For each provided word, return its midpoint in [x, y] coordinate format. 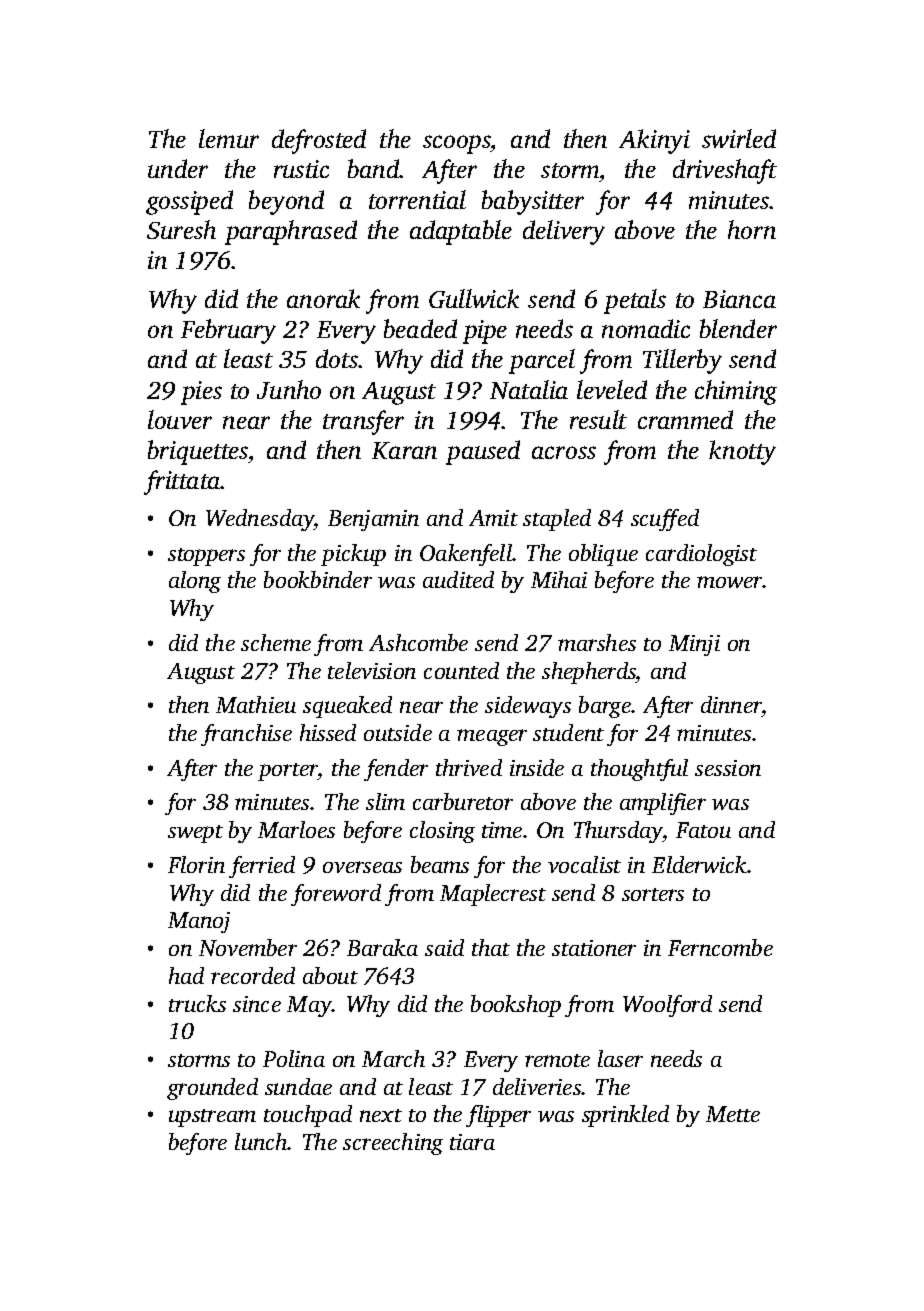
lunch [261, 1141]
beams [440, 864]
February [228, 331]
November [248, 947]
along [195, 582]
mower [730, 582]
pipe [485, 332]
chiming [736, 392]
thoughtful [639, 770]
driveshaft [725, 171]
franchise [246, 735]
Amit [493, 518]
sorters [653, 894]
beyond [286, 202]
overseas [362, 867]
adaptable [461, 232]
